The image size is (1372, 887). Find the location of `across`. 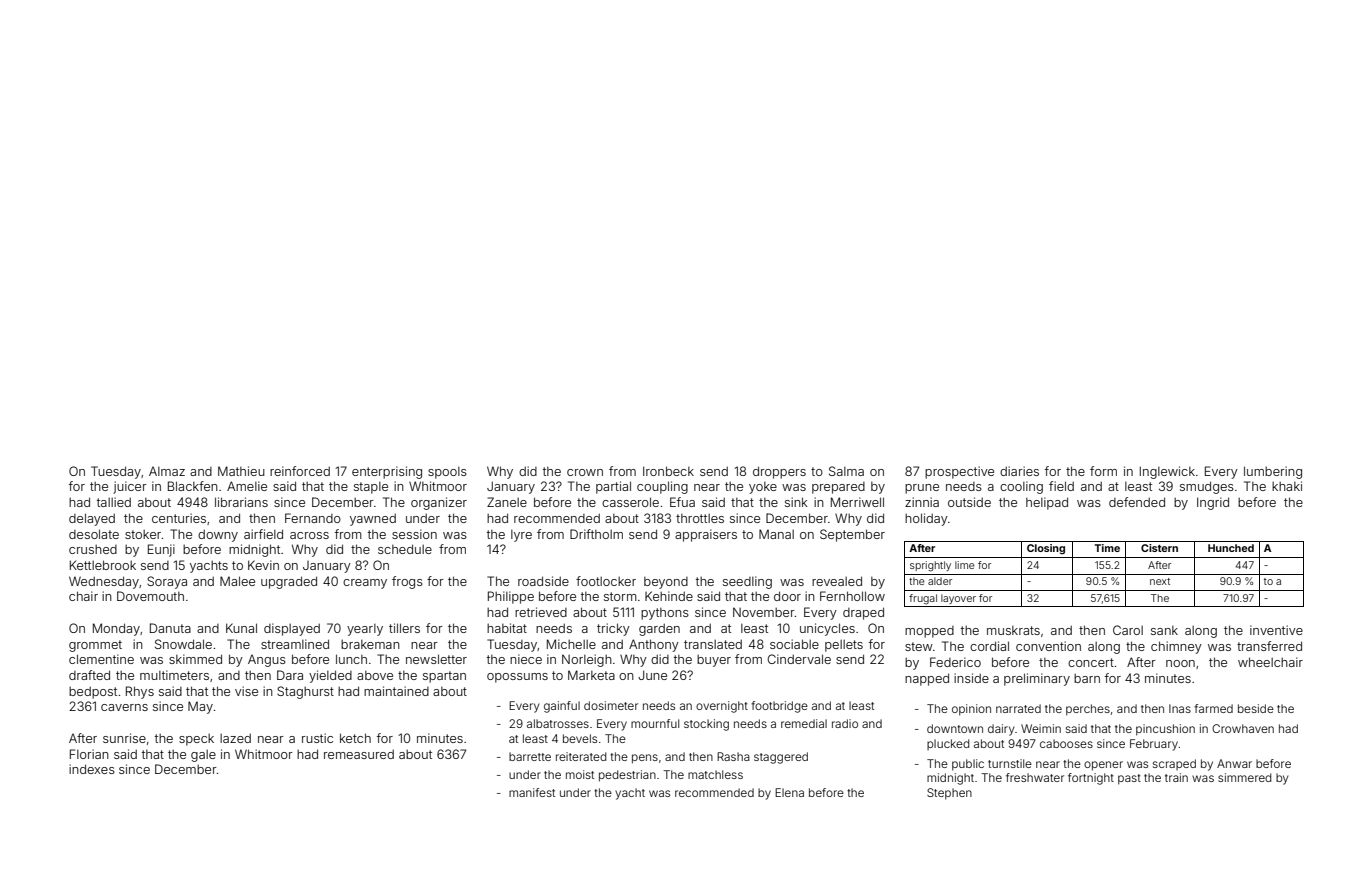

across is located at coordinates (309, 535).
